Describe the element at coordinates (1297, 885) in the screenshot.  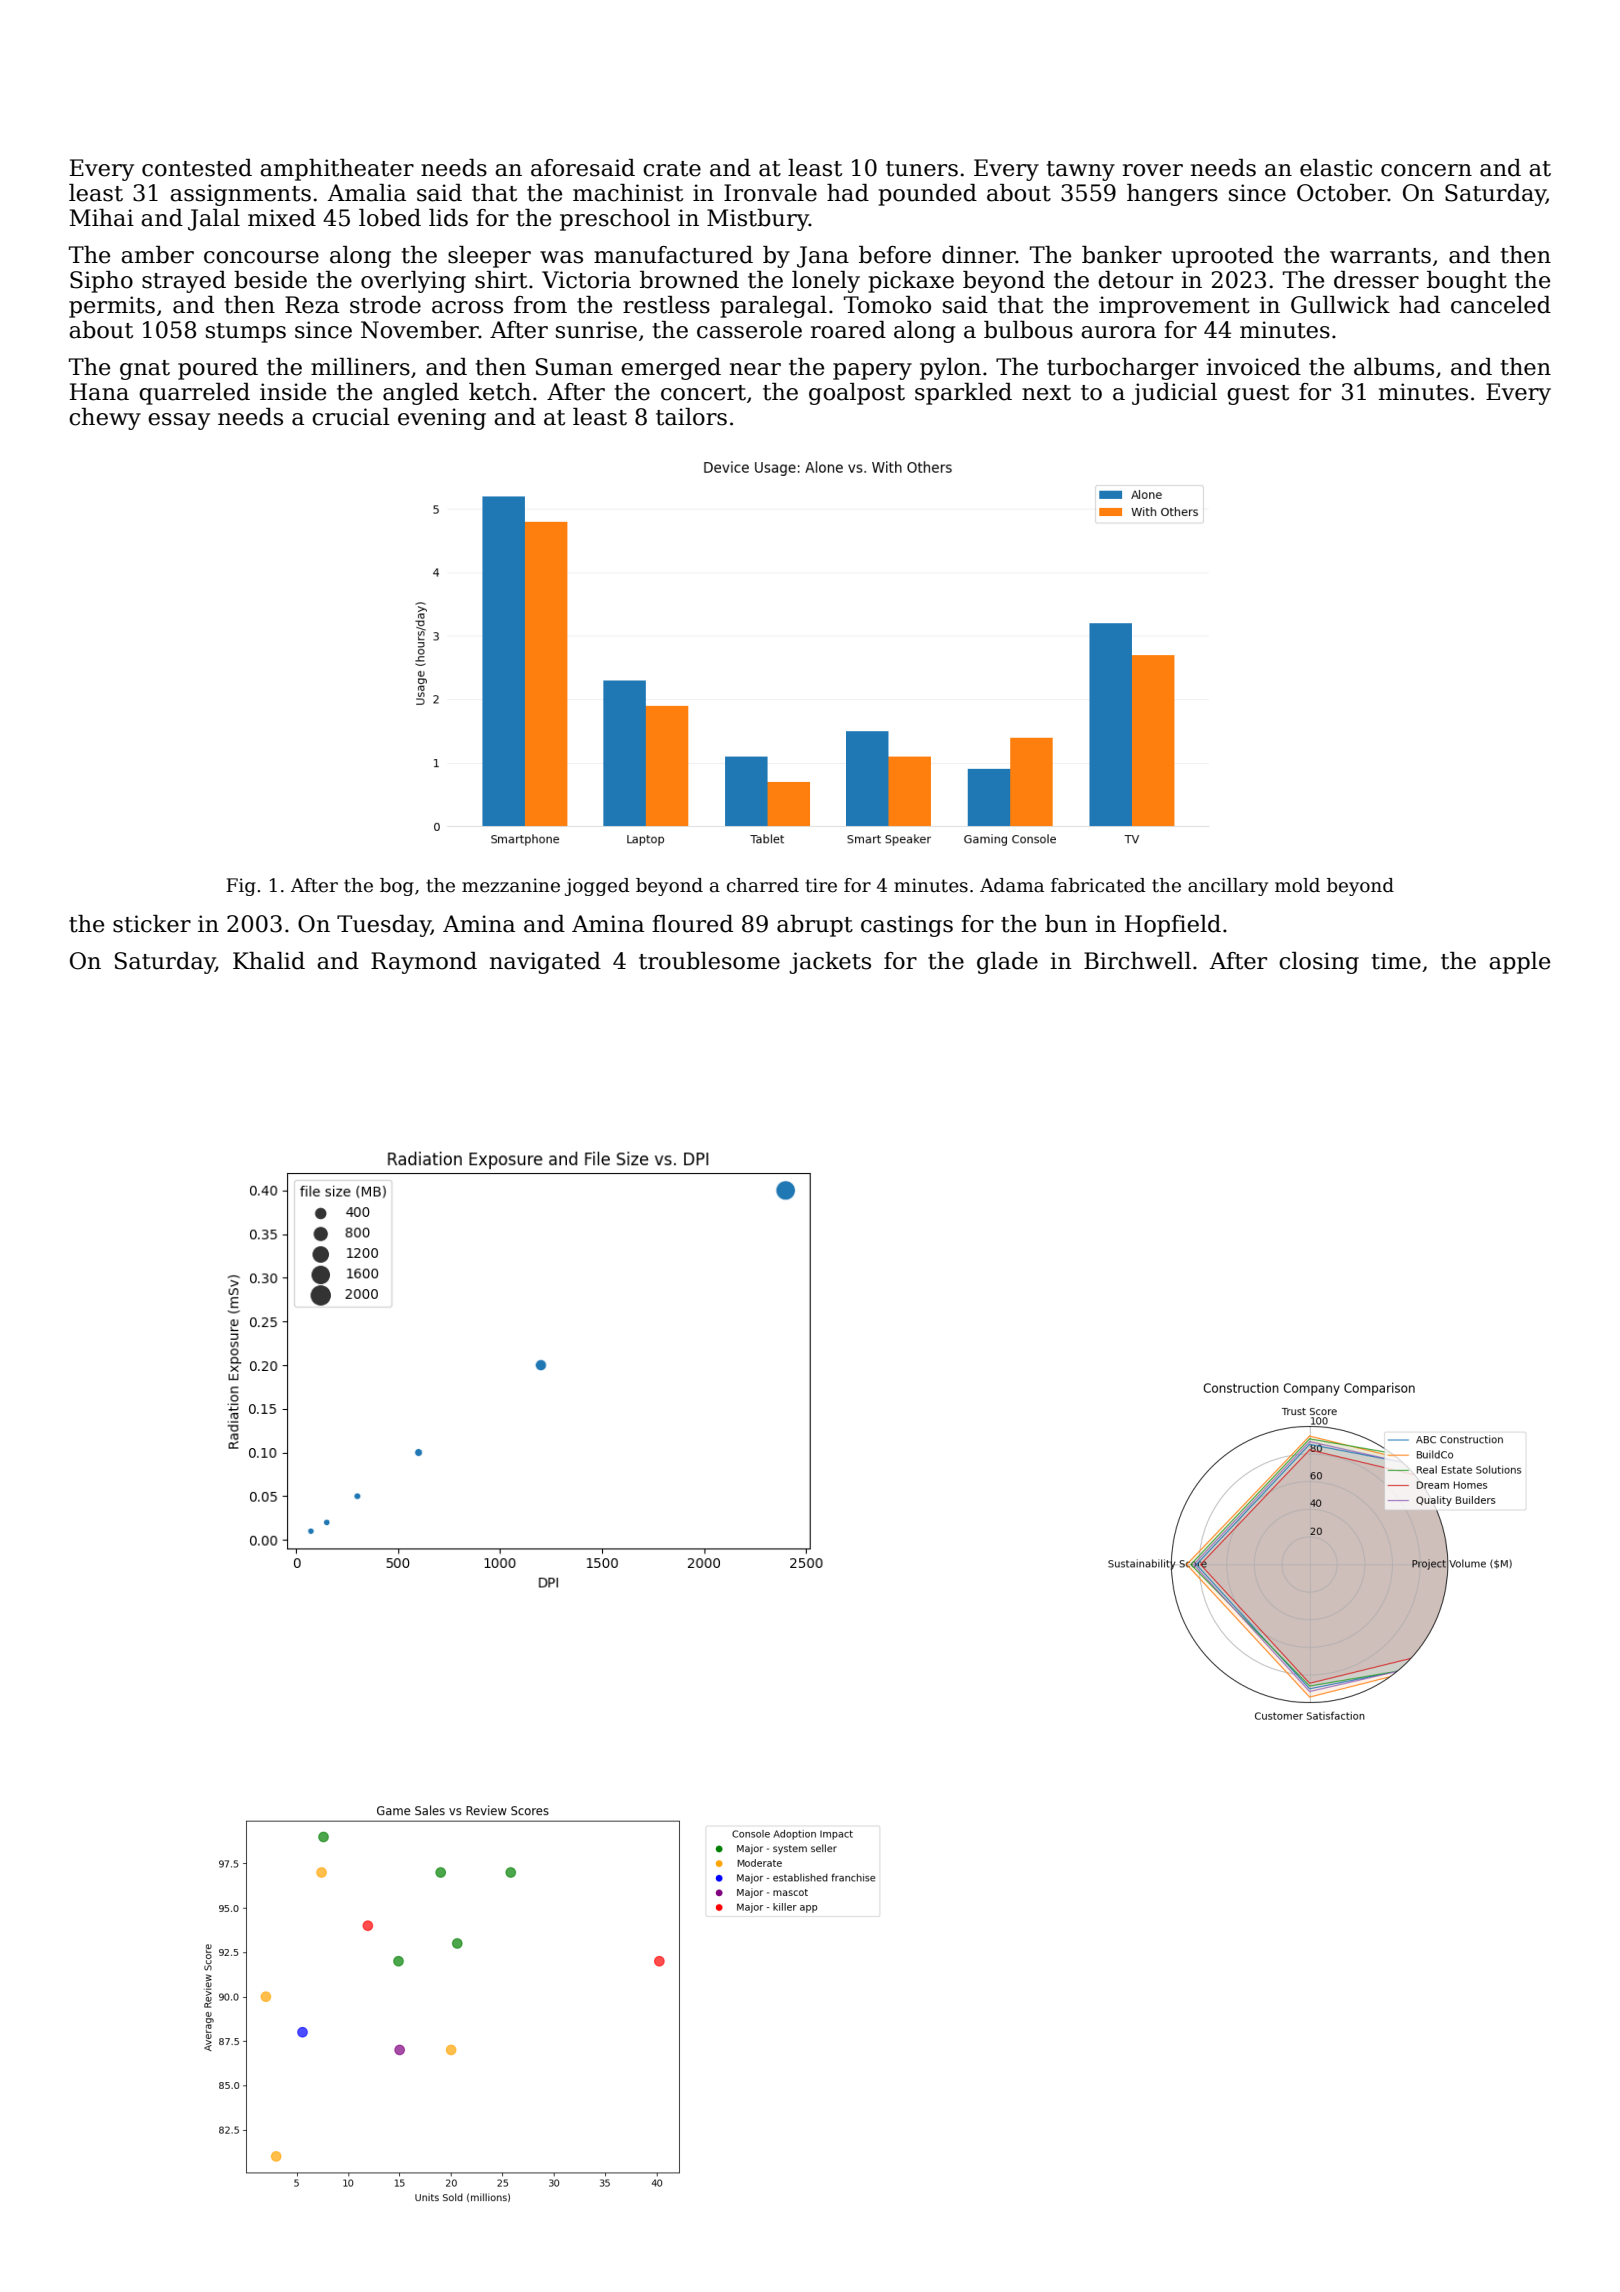
I see `mold` at that location.
